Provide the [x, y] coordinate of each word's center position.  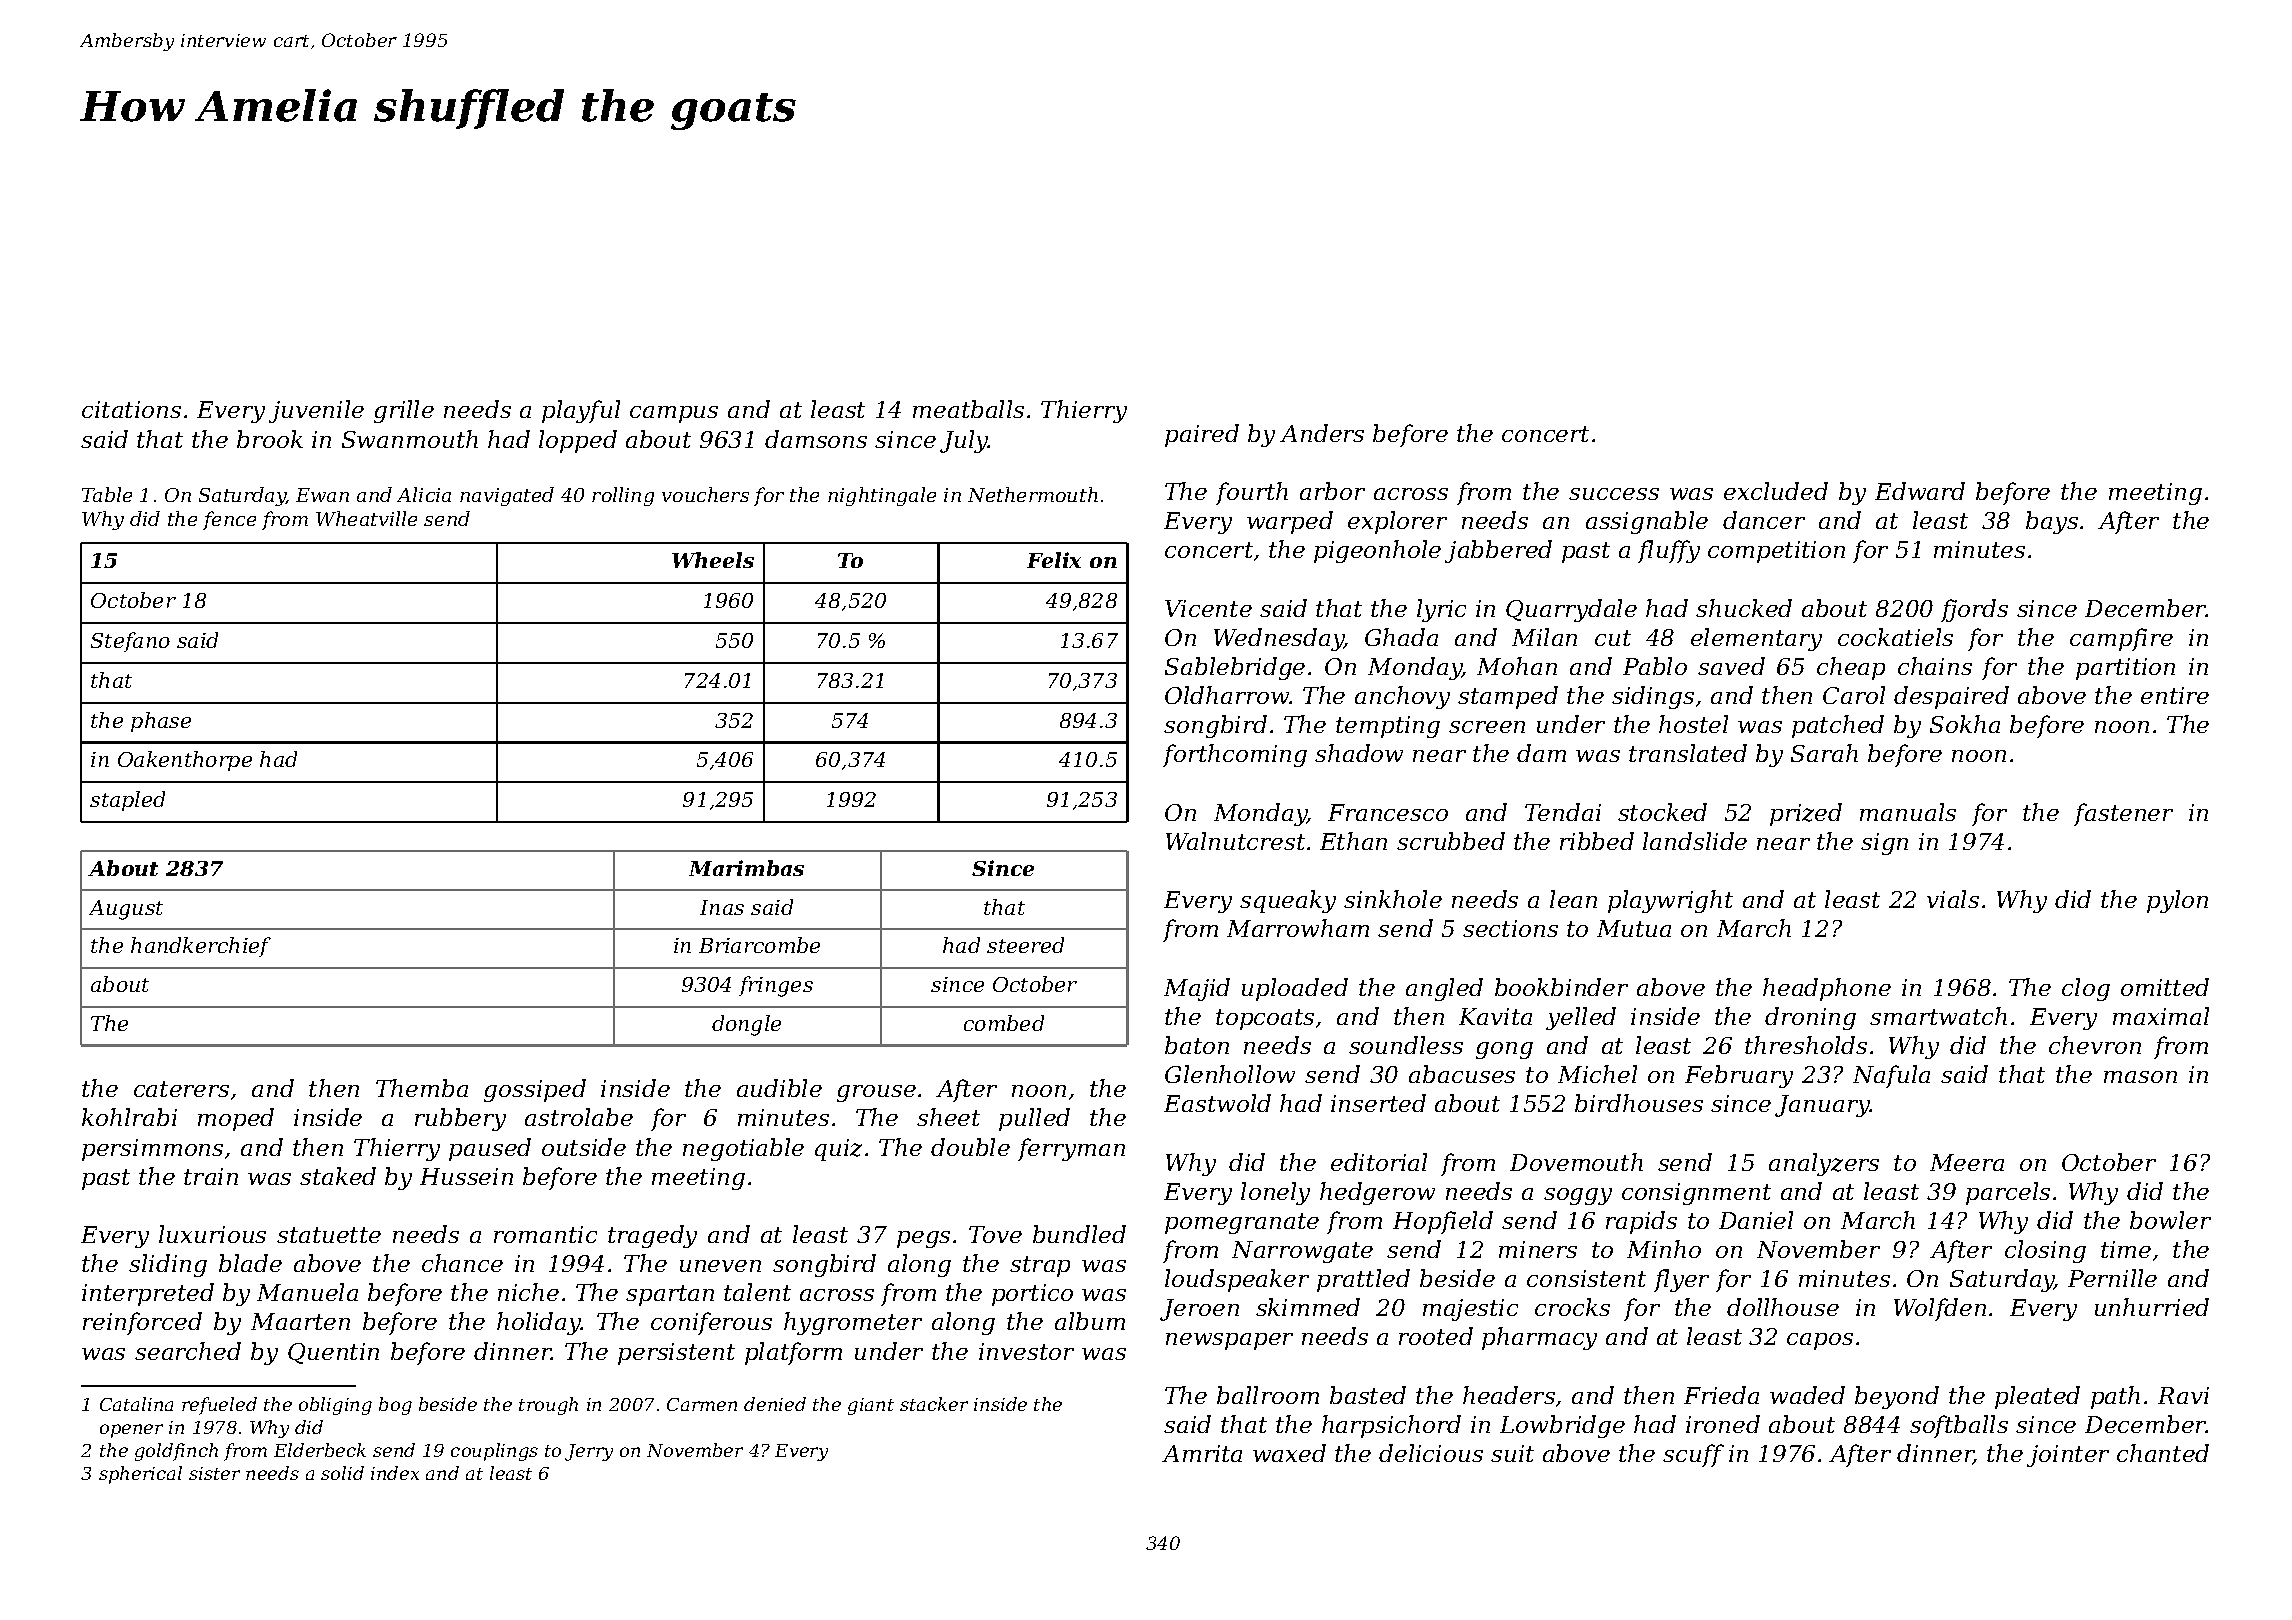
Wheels [713, 560]
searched [188, 1351]
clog [2086, 989]
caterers [181, 1089]
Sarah [1824, 753]
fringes [776, 986]
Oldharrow [1227, 695]
